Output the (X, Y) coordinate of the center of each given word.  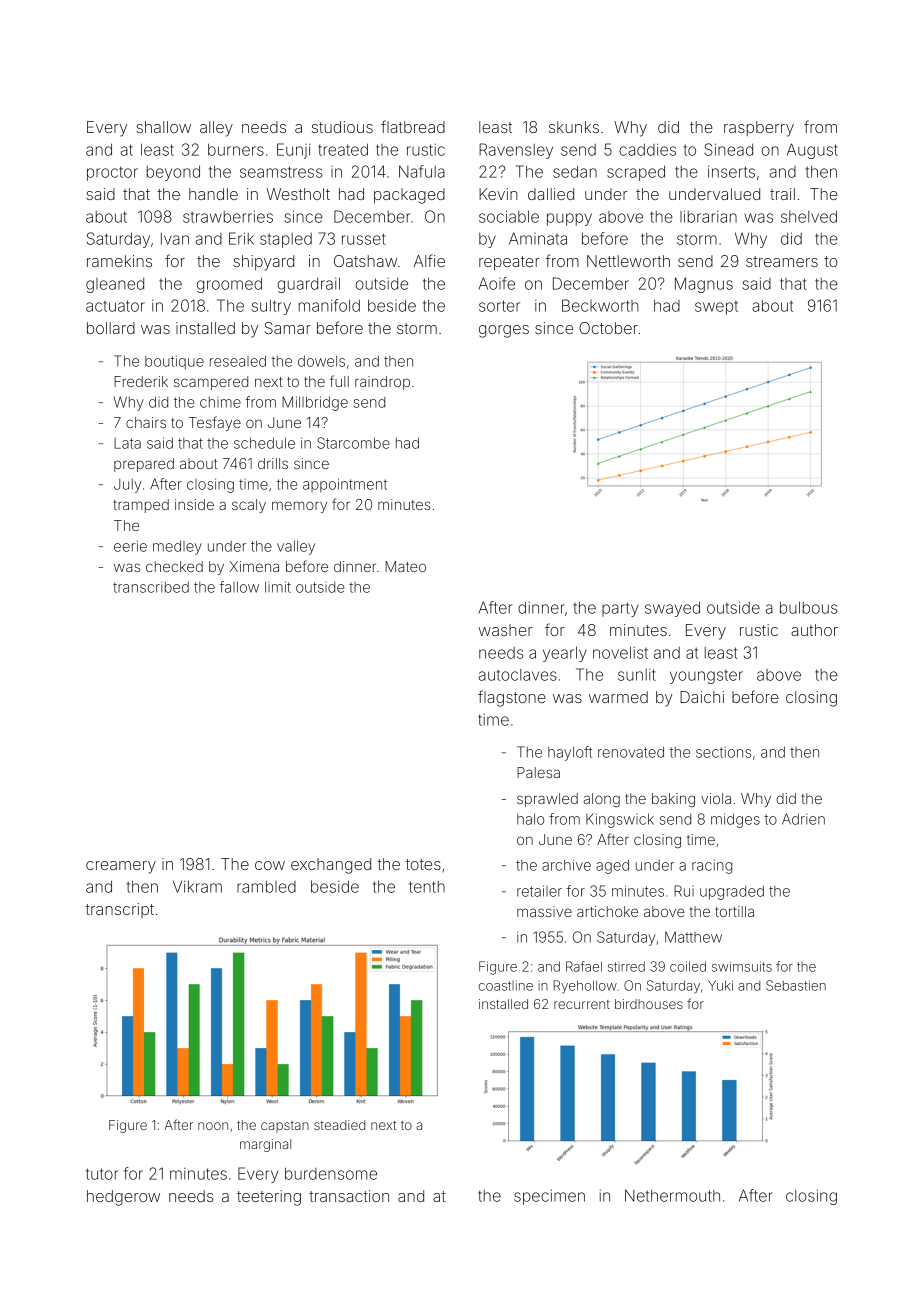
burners (236, 149)
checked (174, 566)
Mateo (405, 566)
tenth (427, 887)
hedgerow (123, 1198)
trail (782, 194)
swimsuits (742, 966)
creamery (121, 867)
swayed (672, 609)
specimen (549, 1197)
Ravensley (516, 151)
